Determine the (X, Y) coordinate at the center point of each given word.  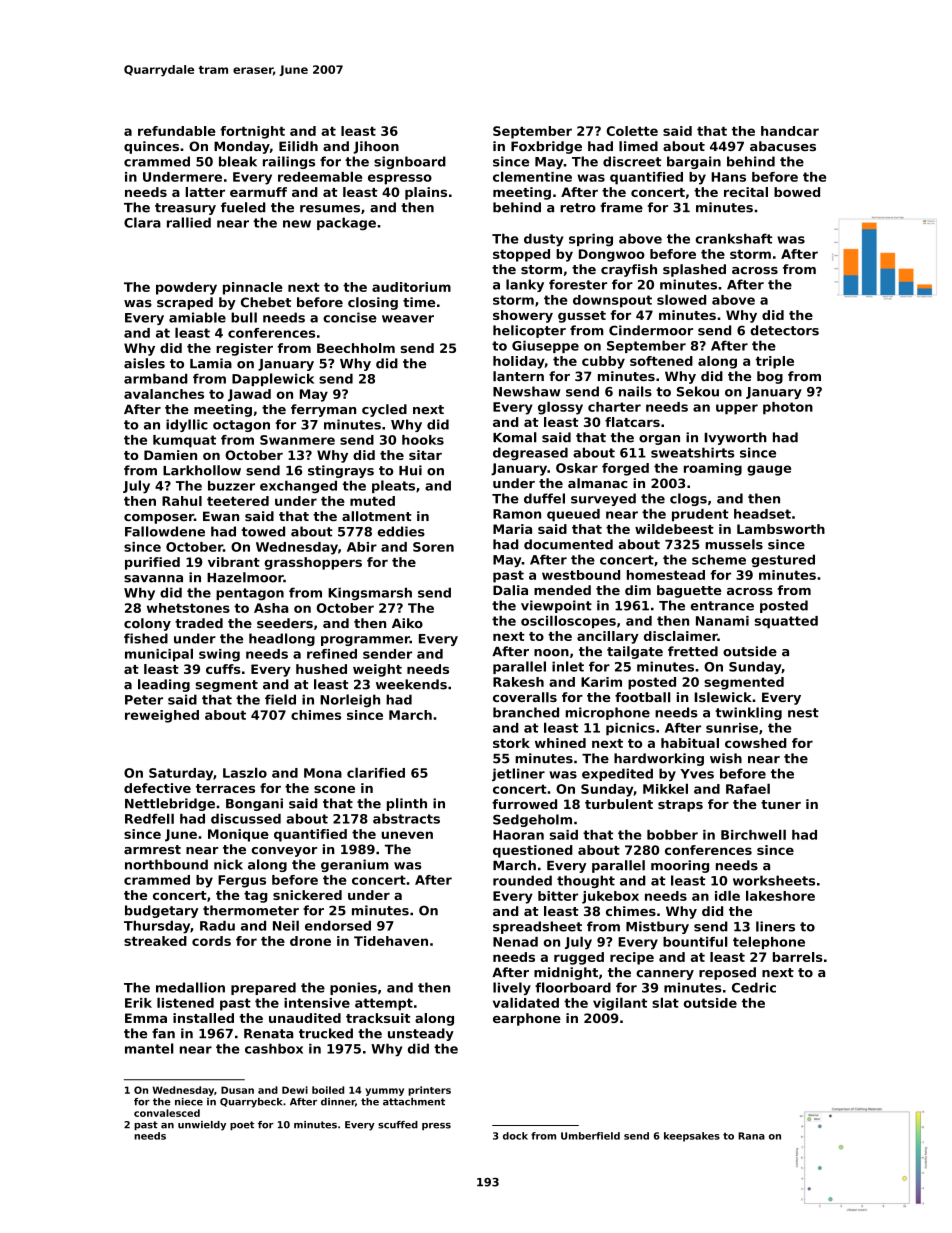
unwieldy (202, 1126)
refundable (177, 131)
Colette (632, 131)
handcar (790, 131)
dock (515, 1136)
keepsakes (692, 1137)
